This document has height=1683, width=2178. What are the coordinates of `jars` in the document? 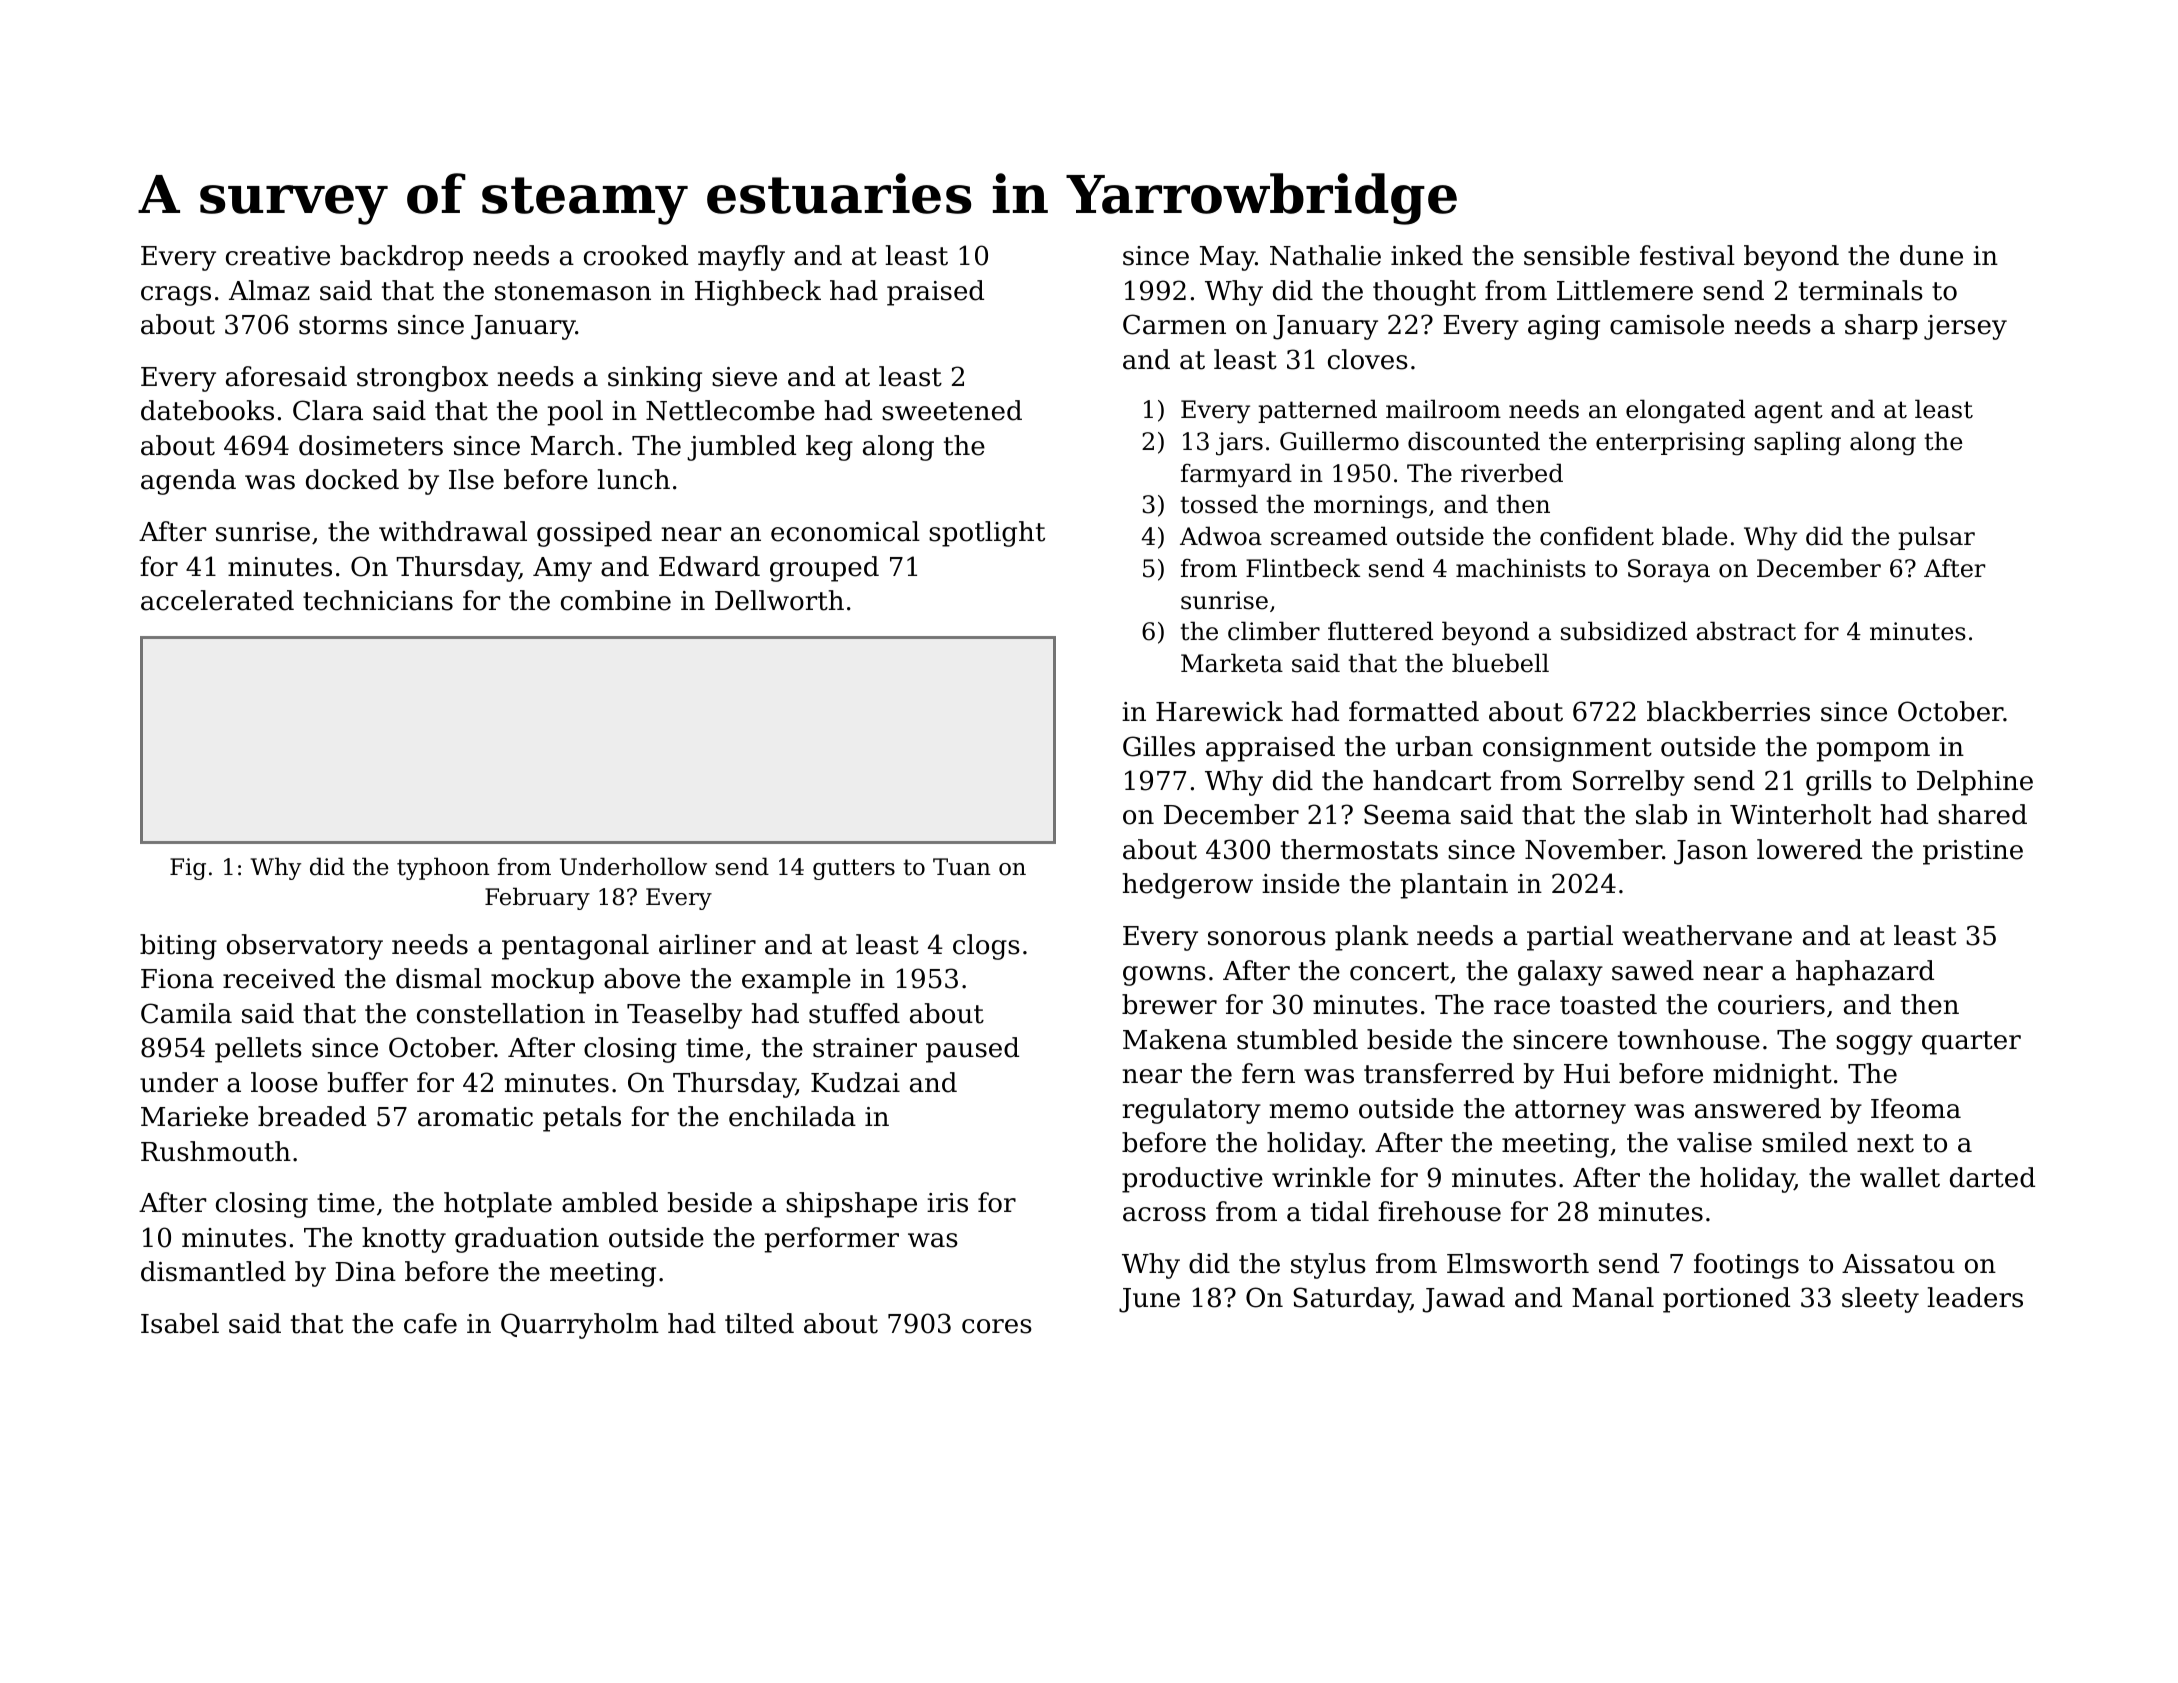 It's located at (1239, 444).
